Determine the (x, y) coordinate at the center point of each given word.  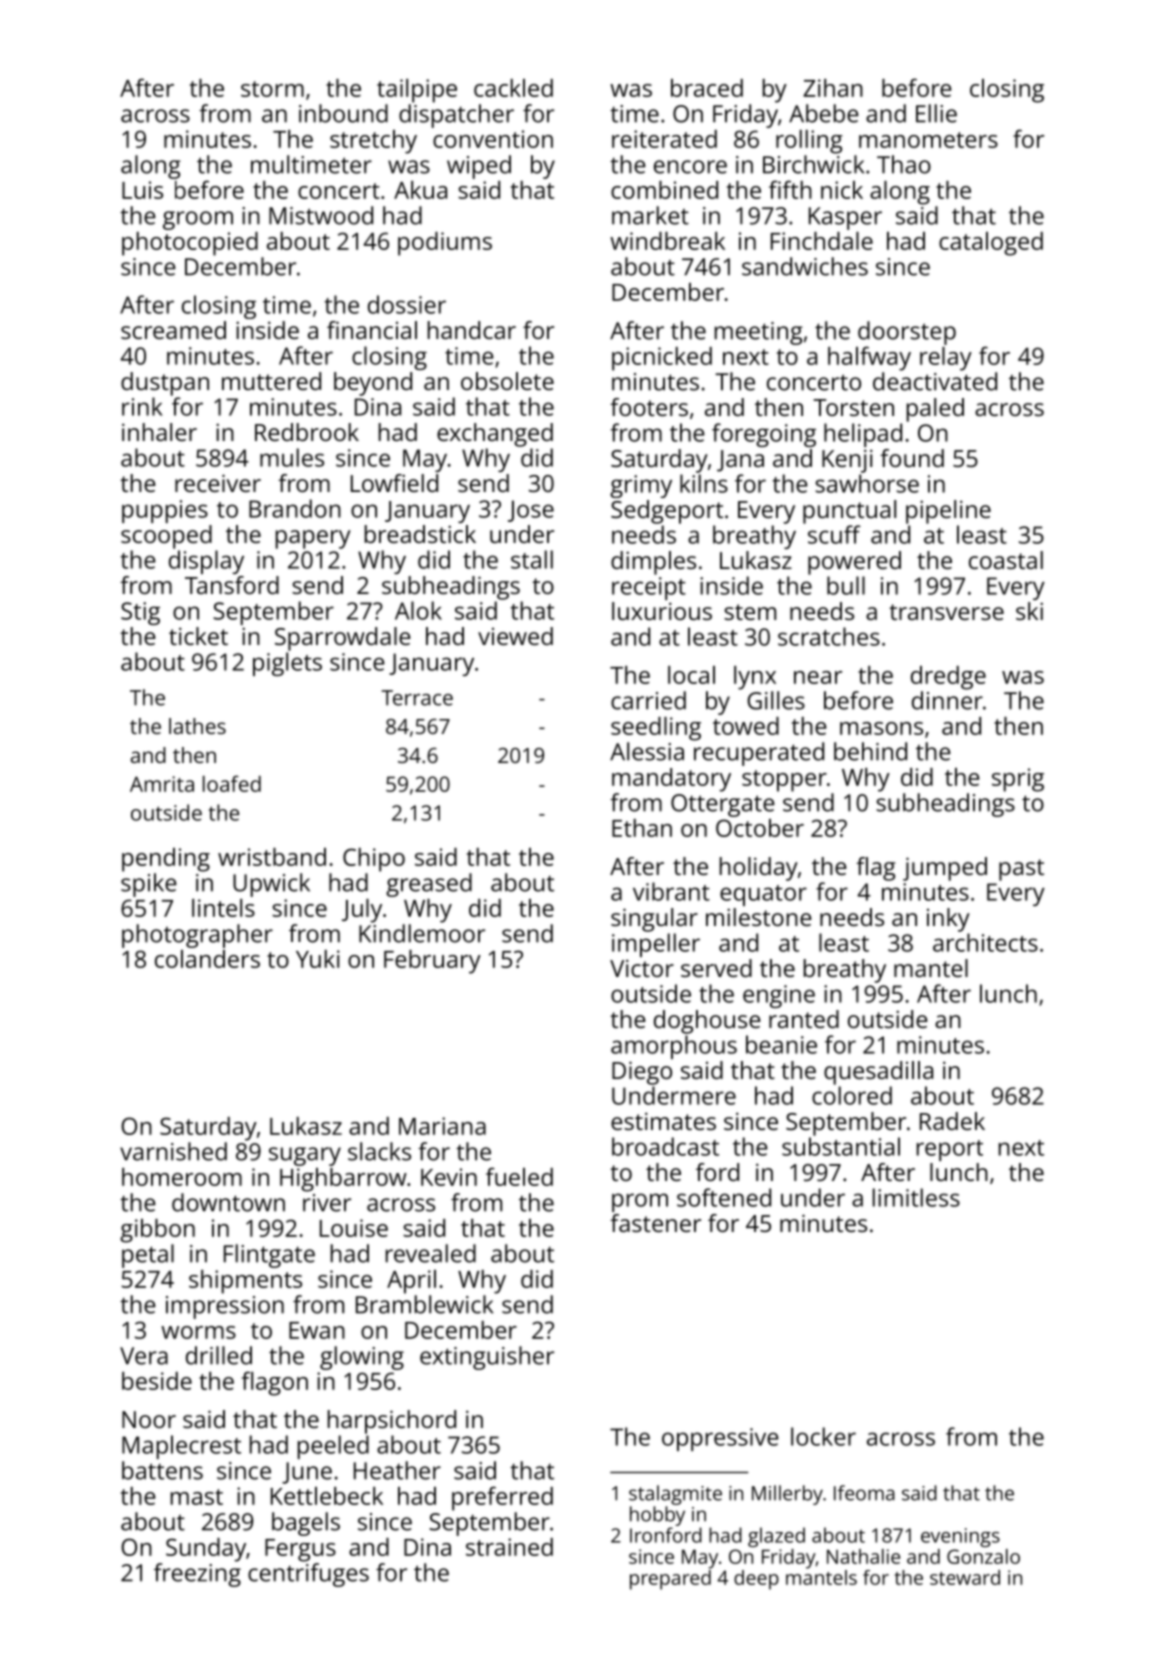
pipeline (948, 512)
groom (198, 220)
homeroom (182, 1177)
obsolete (507, 381)
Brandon (295, 508)
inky (948, 920)
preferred (502, 1498)
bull (846, 585)
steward (965, 1577)
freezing (197, 1575)
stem (750, 612)
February (432, 962)
